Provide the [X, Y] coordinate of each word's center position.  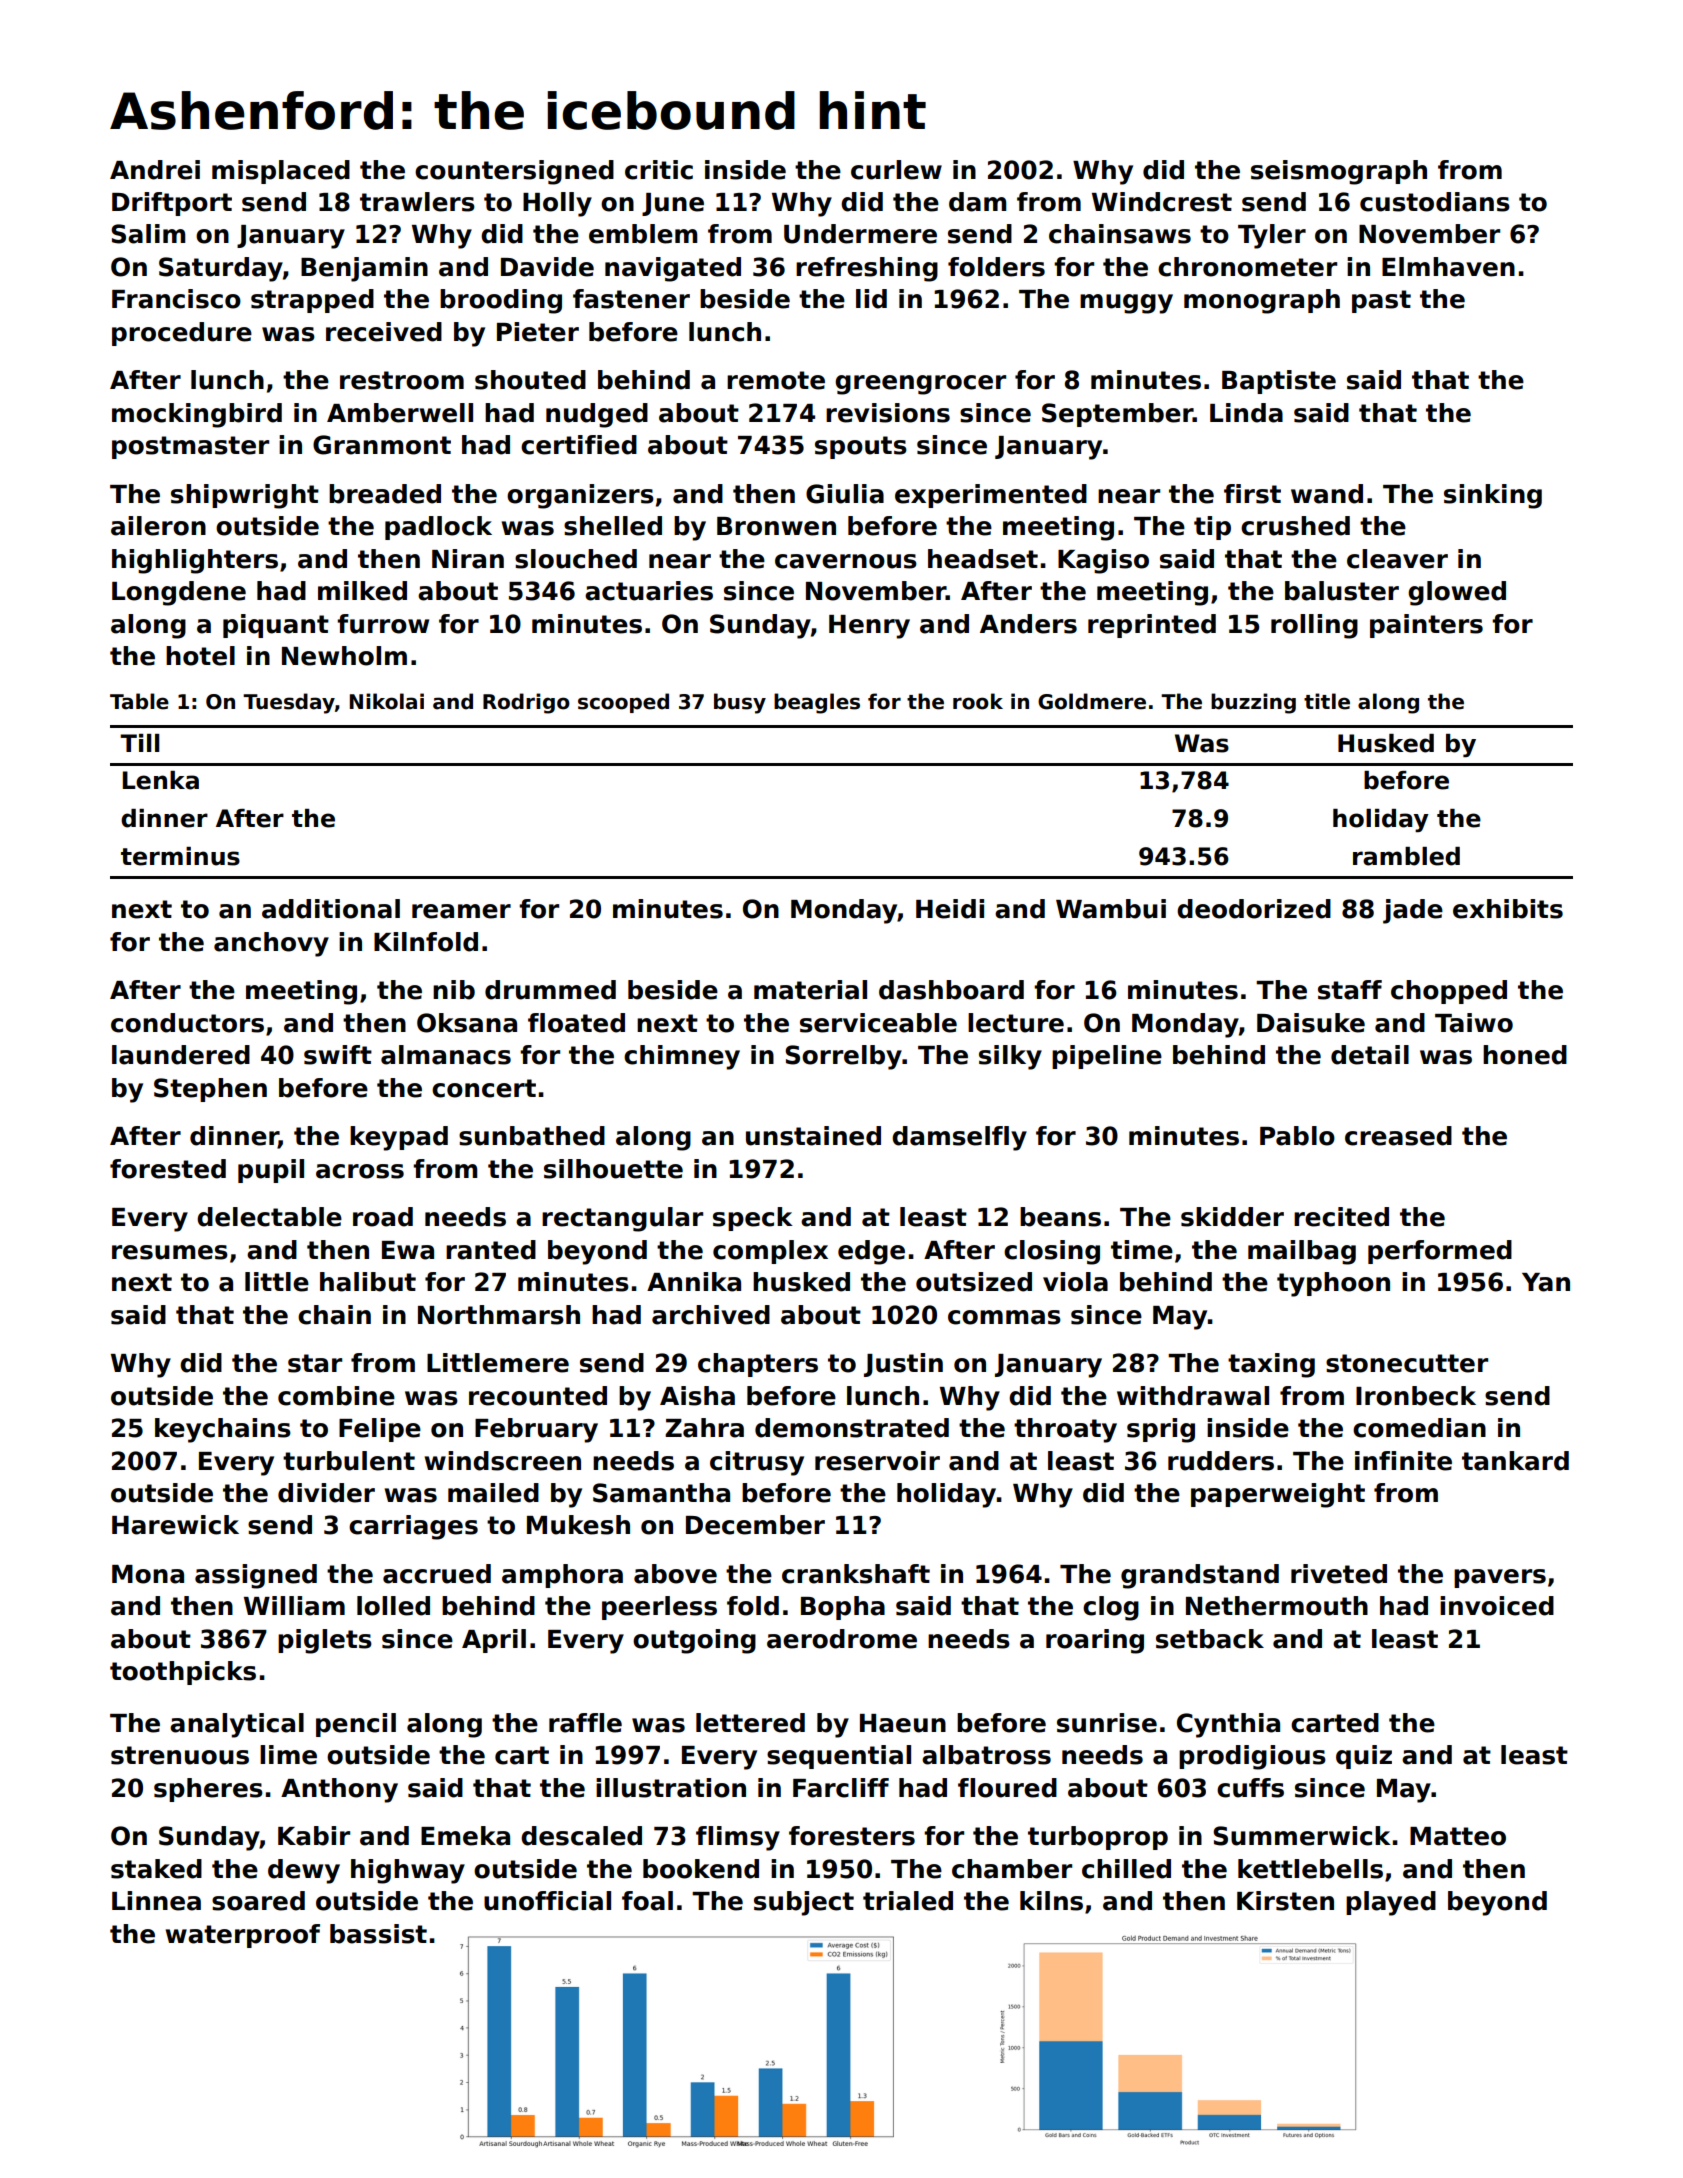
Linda [1246, 413]
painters [1426, 626]
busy [740, 703]
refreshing [867, 269]
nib [454, 990]
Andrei [155, 170]
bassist [378, 1934]
